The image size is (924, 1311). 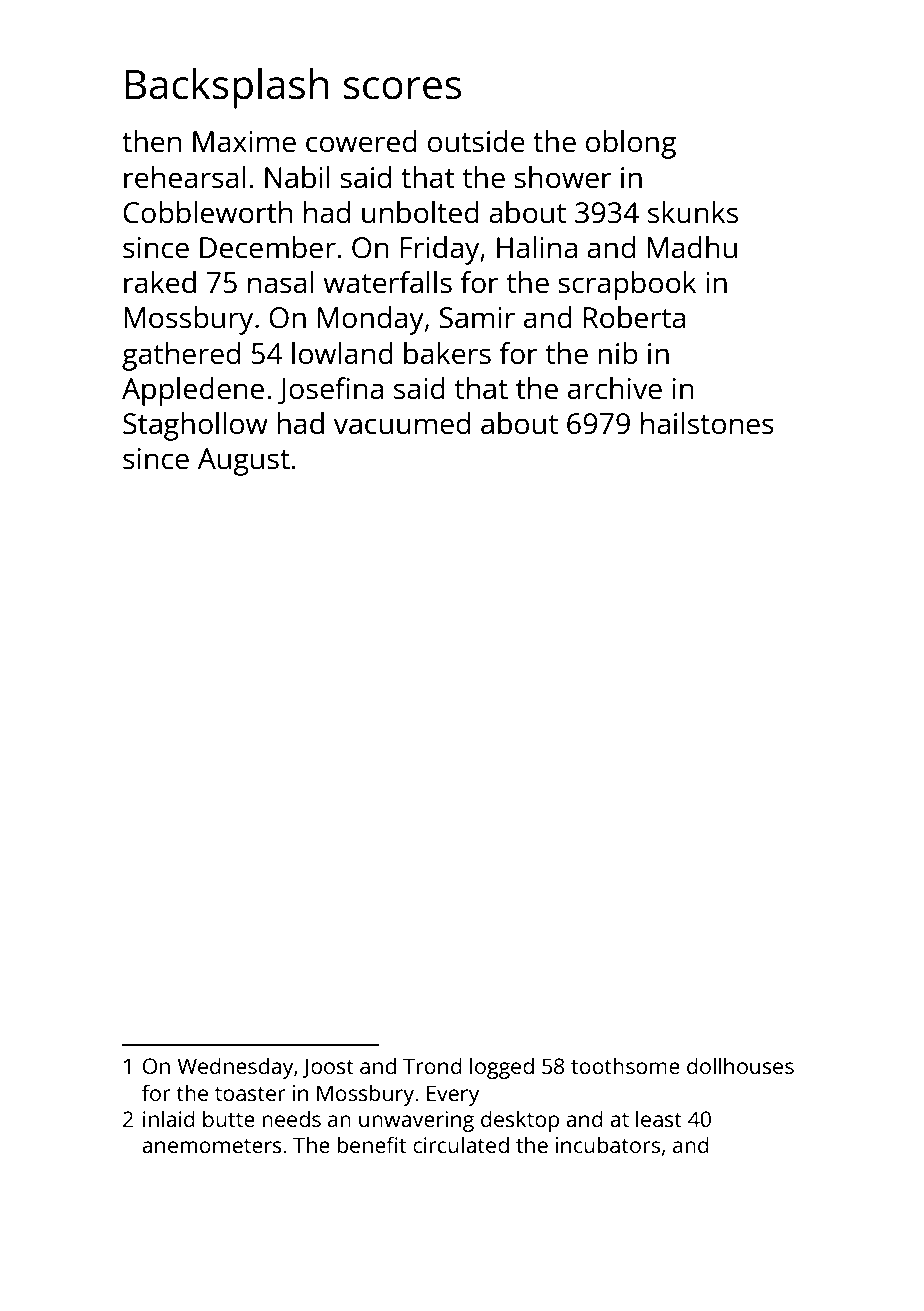 What do you see at coordinates (402, 423) in the image?
I see `vacuumed` at bounding box center [402, 423].
